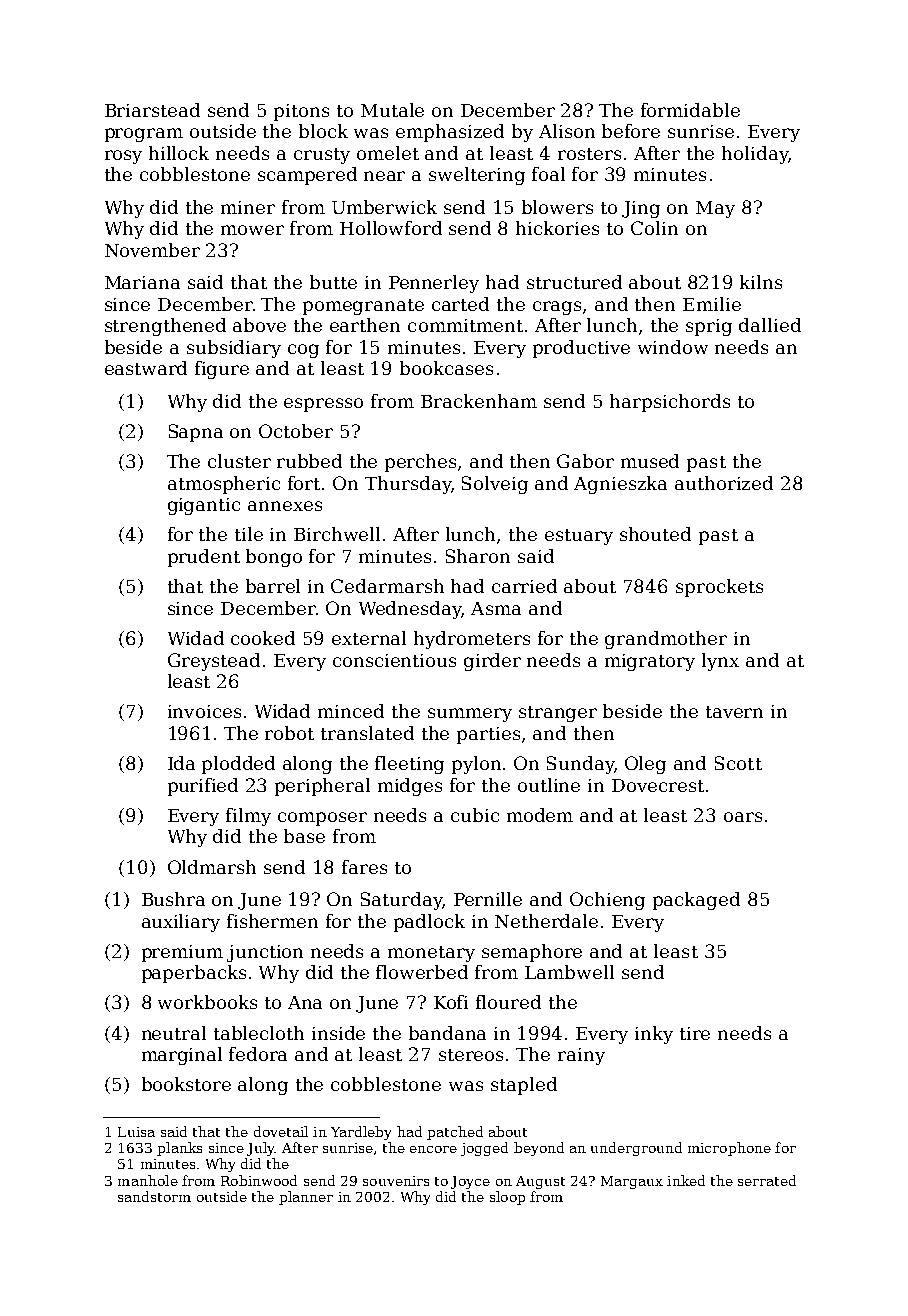 This page has width=908, height=1316. What do you see at coordinates (179, 1149) in the page?
I see `planks` at bounding box center [179, 1149].
